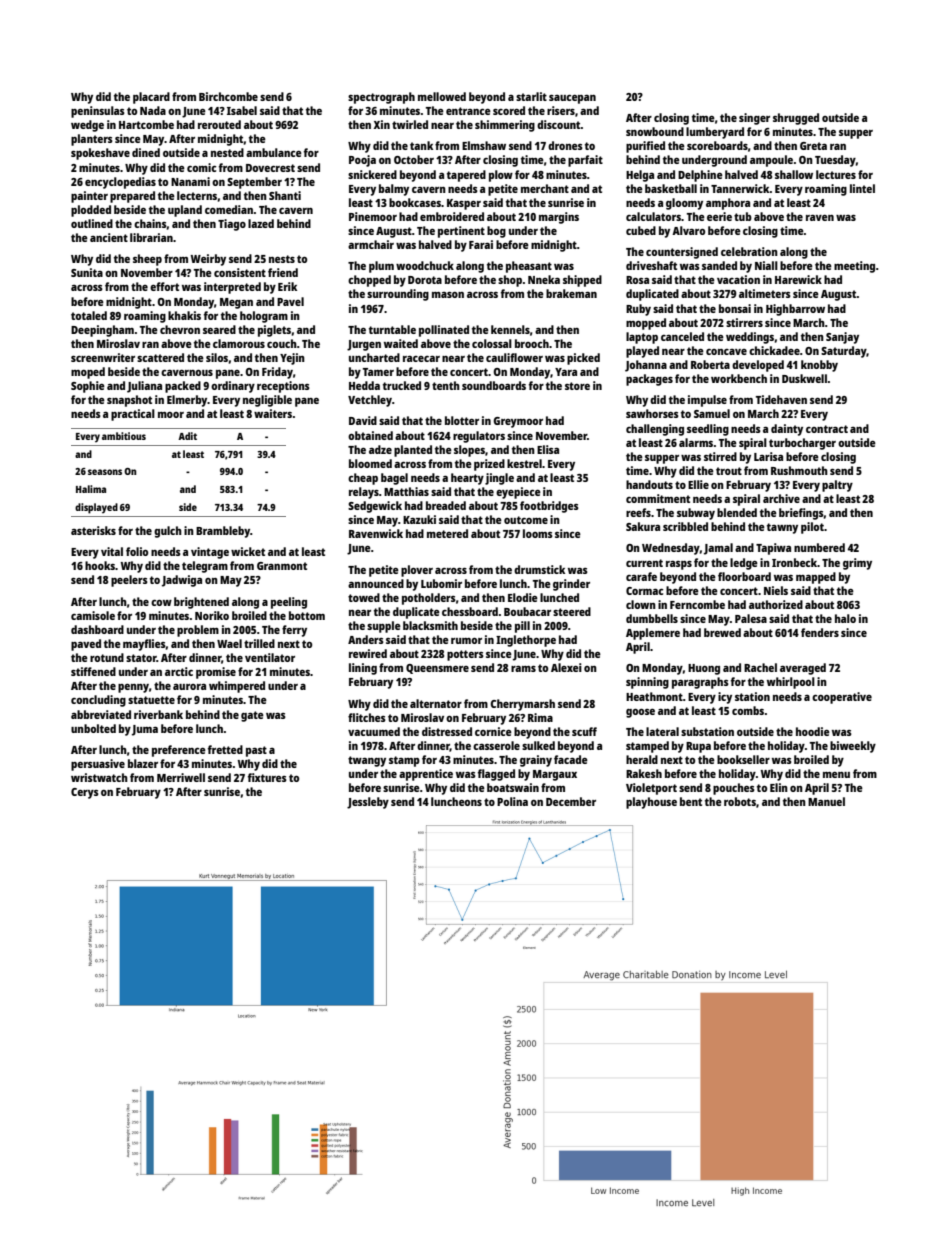 The width and height of the document is (952, 1233). Describe the element at coordinates (381, 98) in the document. I see `spectrograph` at that location.
